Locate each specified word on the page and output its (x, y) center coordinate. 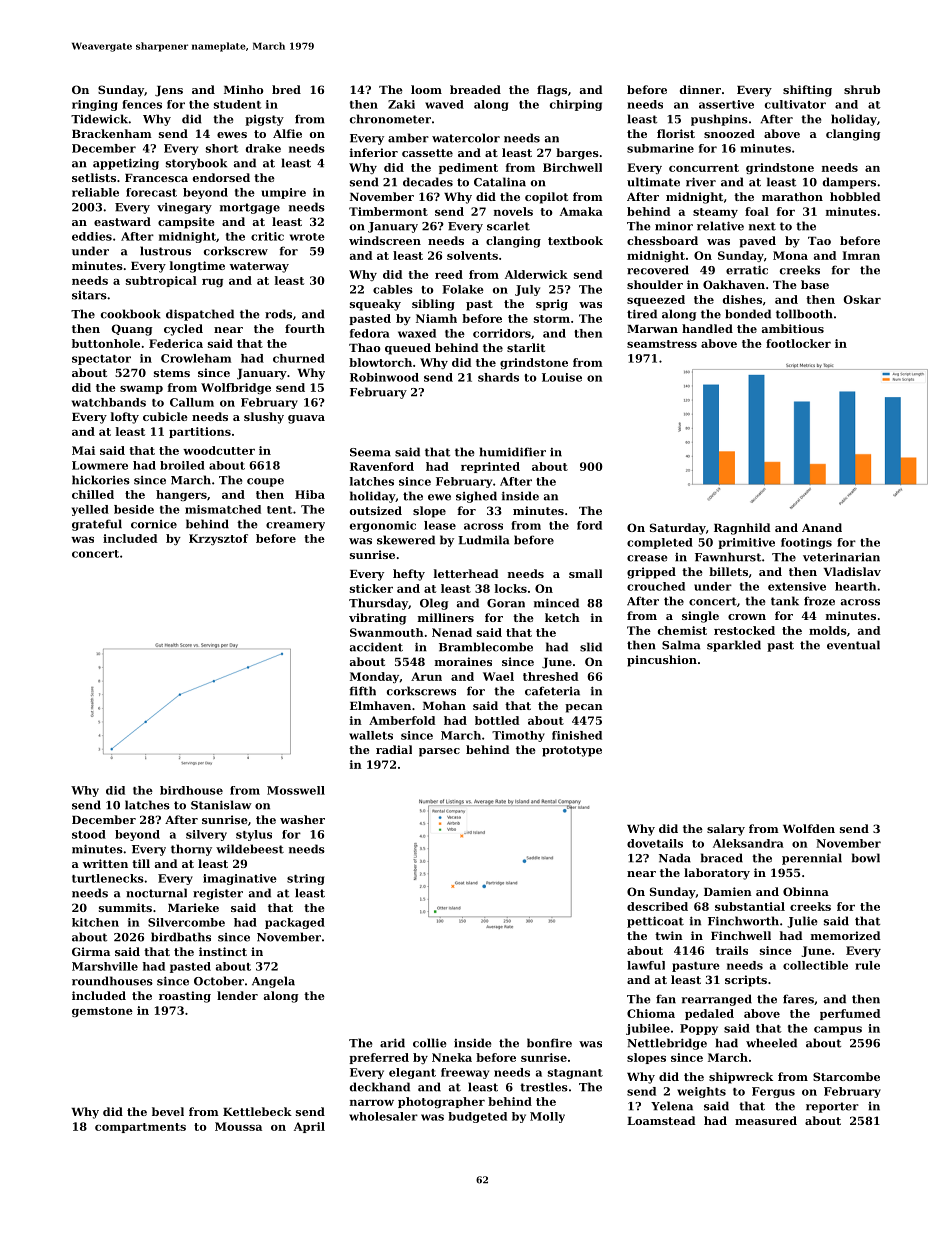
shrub (862, 89)
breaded (475, 89)
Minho (244, 89)
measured (766, 1120)
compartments (140, 1128)
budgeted (477, 1117)
